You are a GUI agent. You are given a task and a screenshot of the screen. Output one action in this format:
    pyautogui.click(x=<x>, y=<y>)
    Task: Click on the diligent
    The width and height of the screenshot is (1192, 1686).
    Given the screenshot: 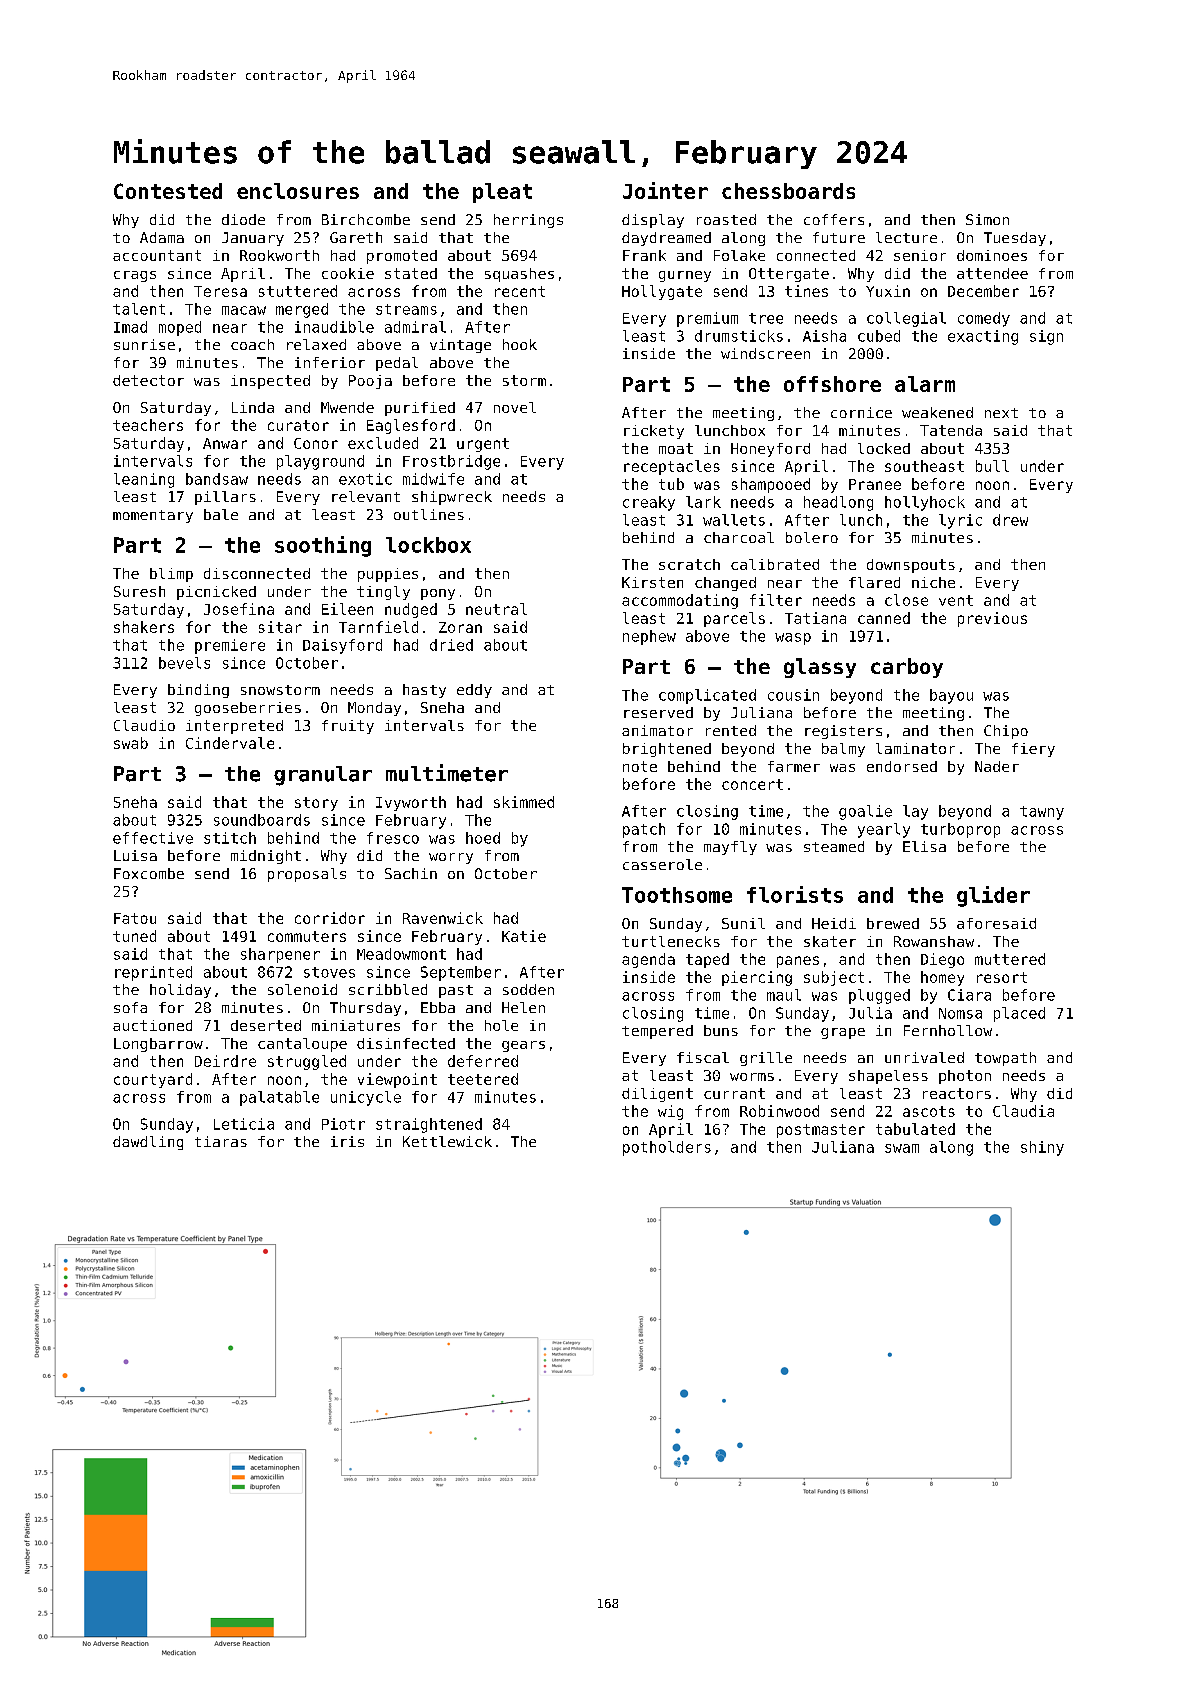 What is the action you would take?
    pyautogui.click(x=657, y=1095)
